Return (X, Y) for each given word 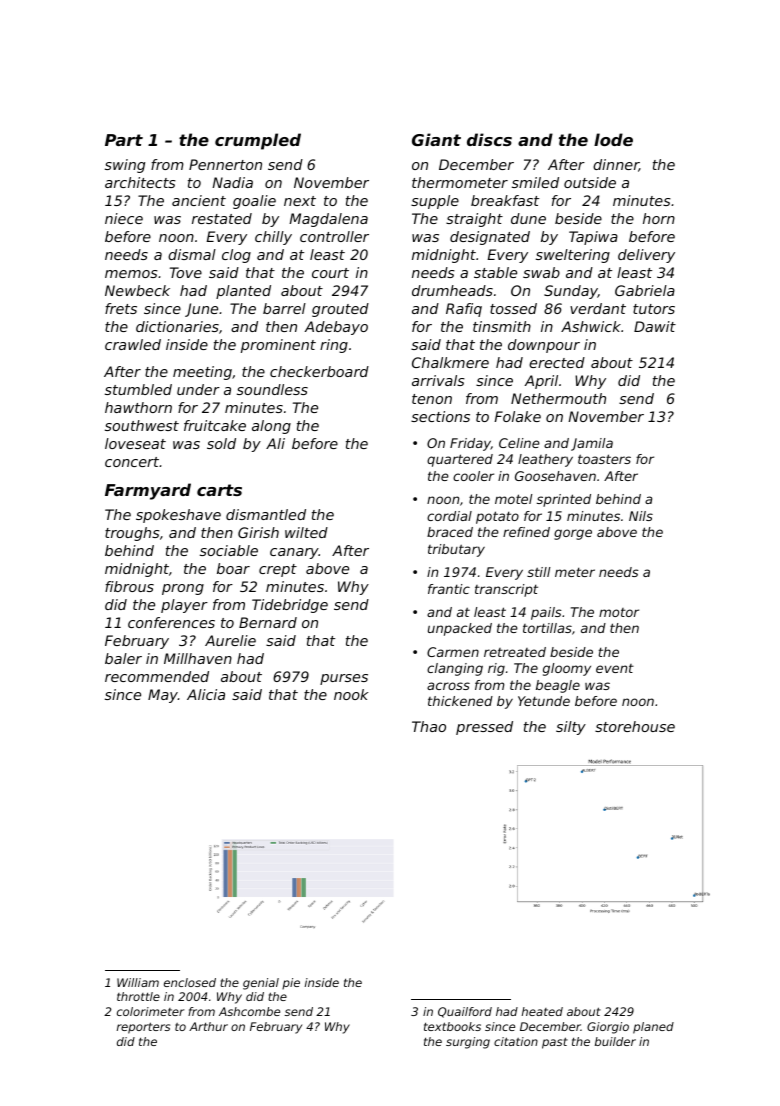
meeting (202, 373)
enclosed (190, 982)
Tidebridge (290, 606)
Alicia (206, 694)
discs (489, 139)
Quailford (465, 1012)
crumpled (258, 141)
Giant (436, 139)
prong (183, 589)
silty (571, 728)
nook (351, 694)
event (615, 668)
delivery (646, 256)
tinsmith (502, 326)
